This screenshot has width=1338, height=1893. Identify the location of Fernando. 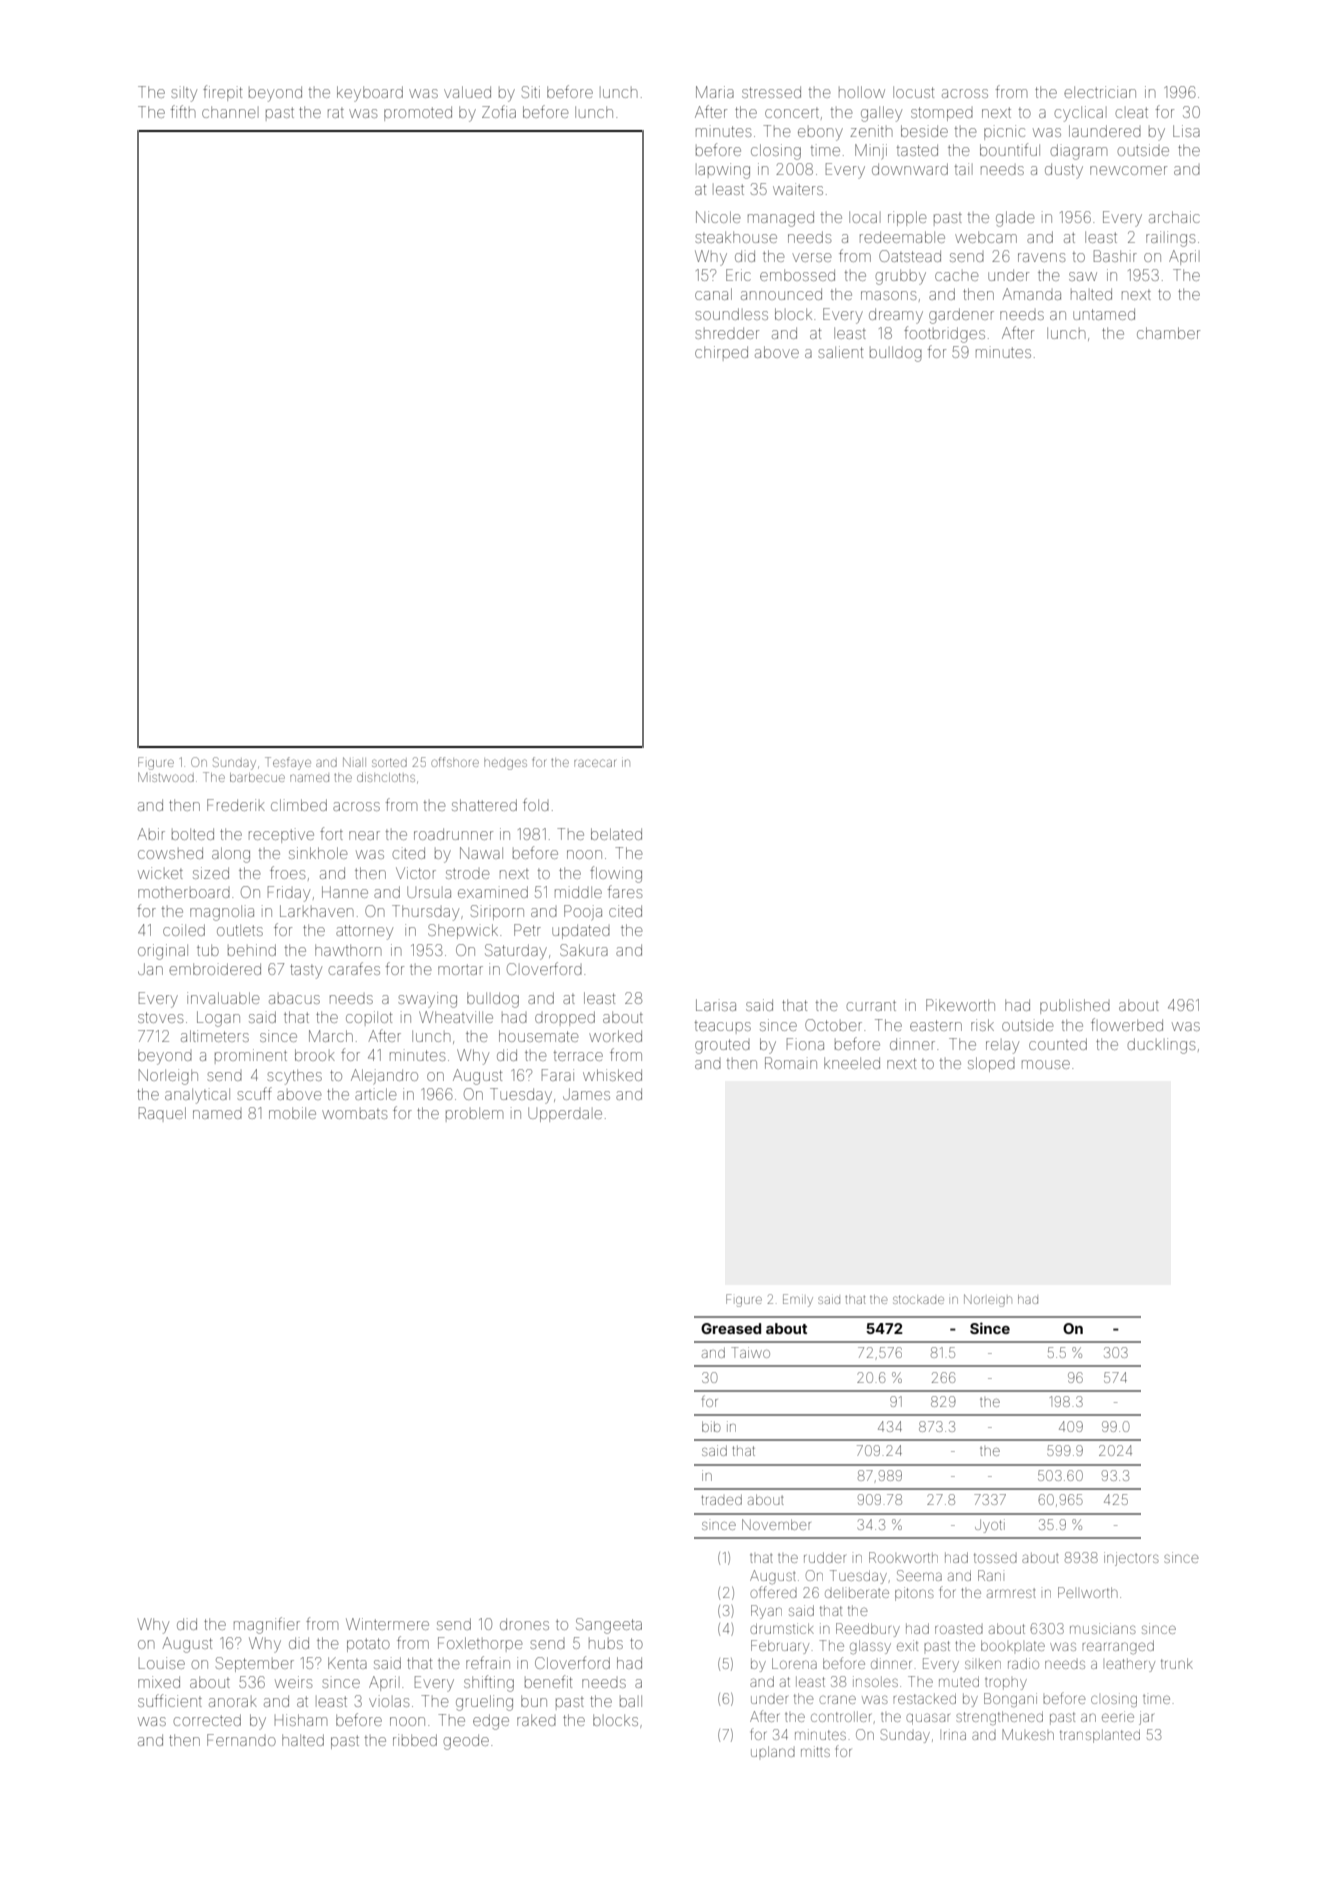
(241, 1740).
